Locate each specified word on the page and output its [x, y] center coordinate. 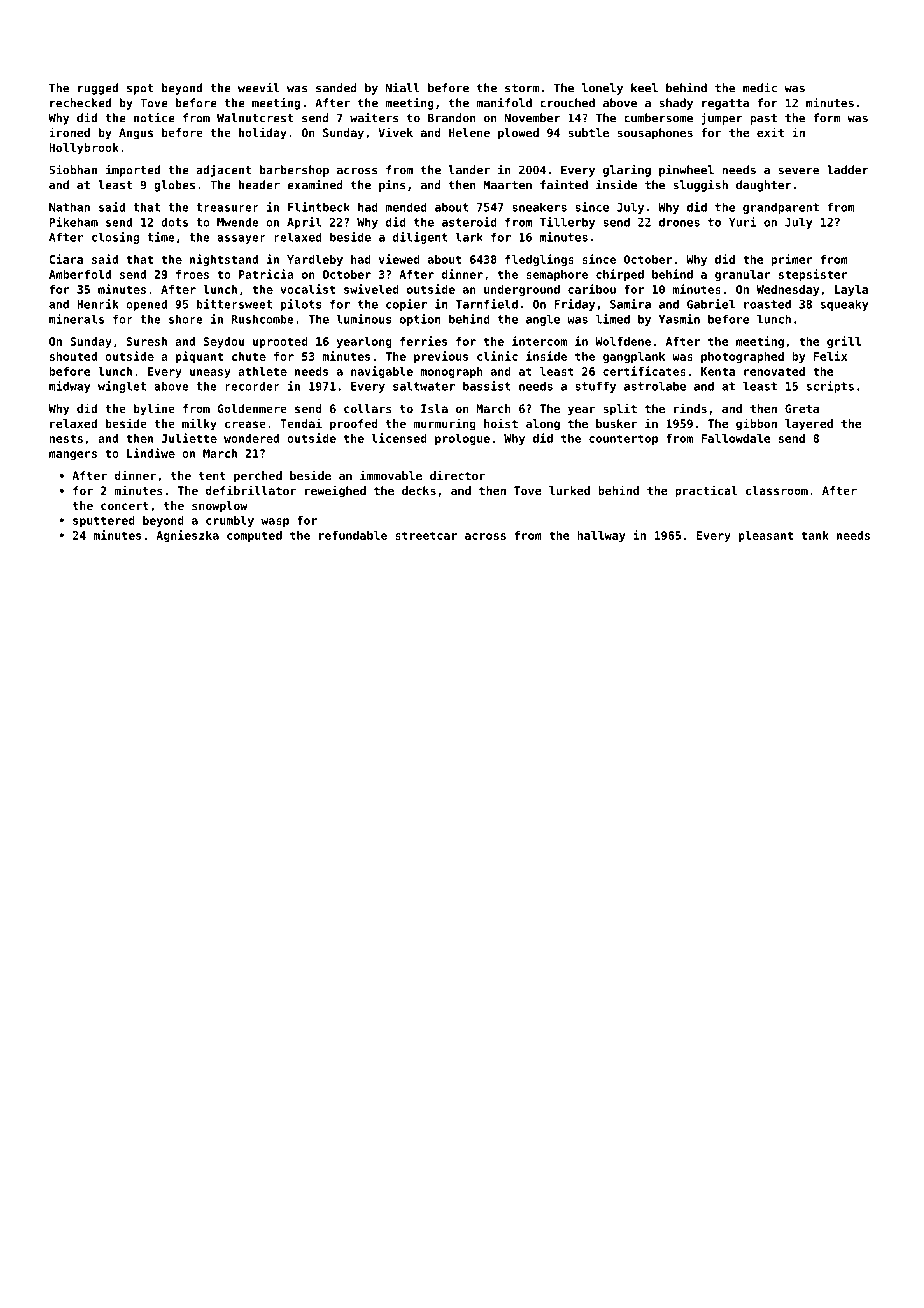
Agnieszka [187, 536]
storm [522, 88]
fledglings [539, 260]
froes [192, 274]
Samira [630, 304]
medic [760, 88]
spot [140, 89]
